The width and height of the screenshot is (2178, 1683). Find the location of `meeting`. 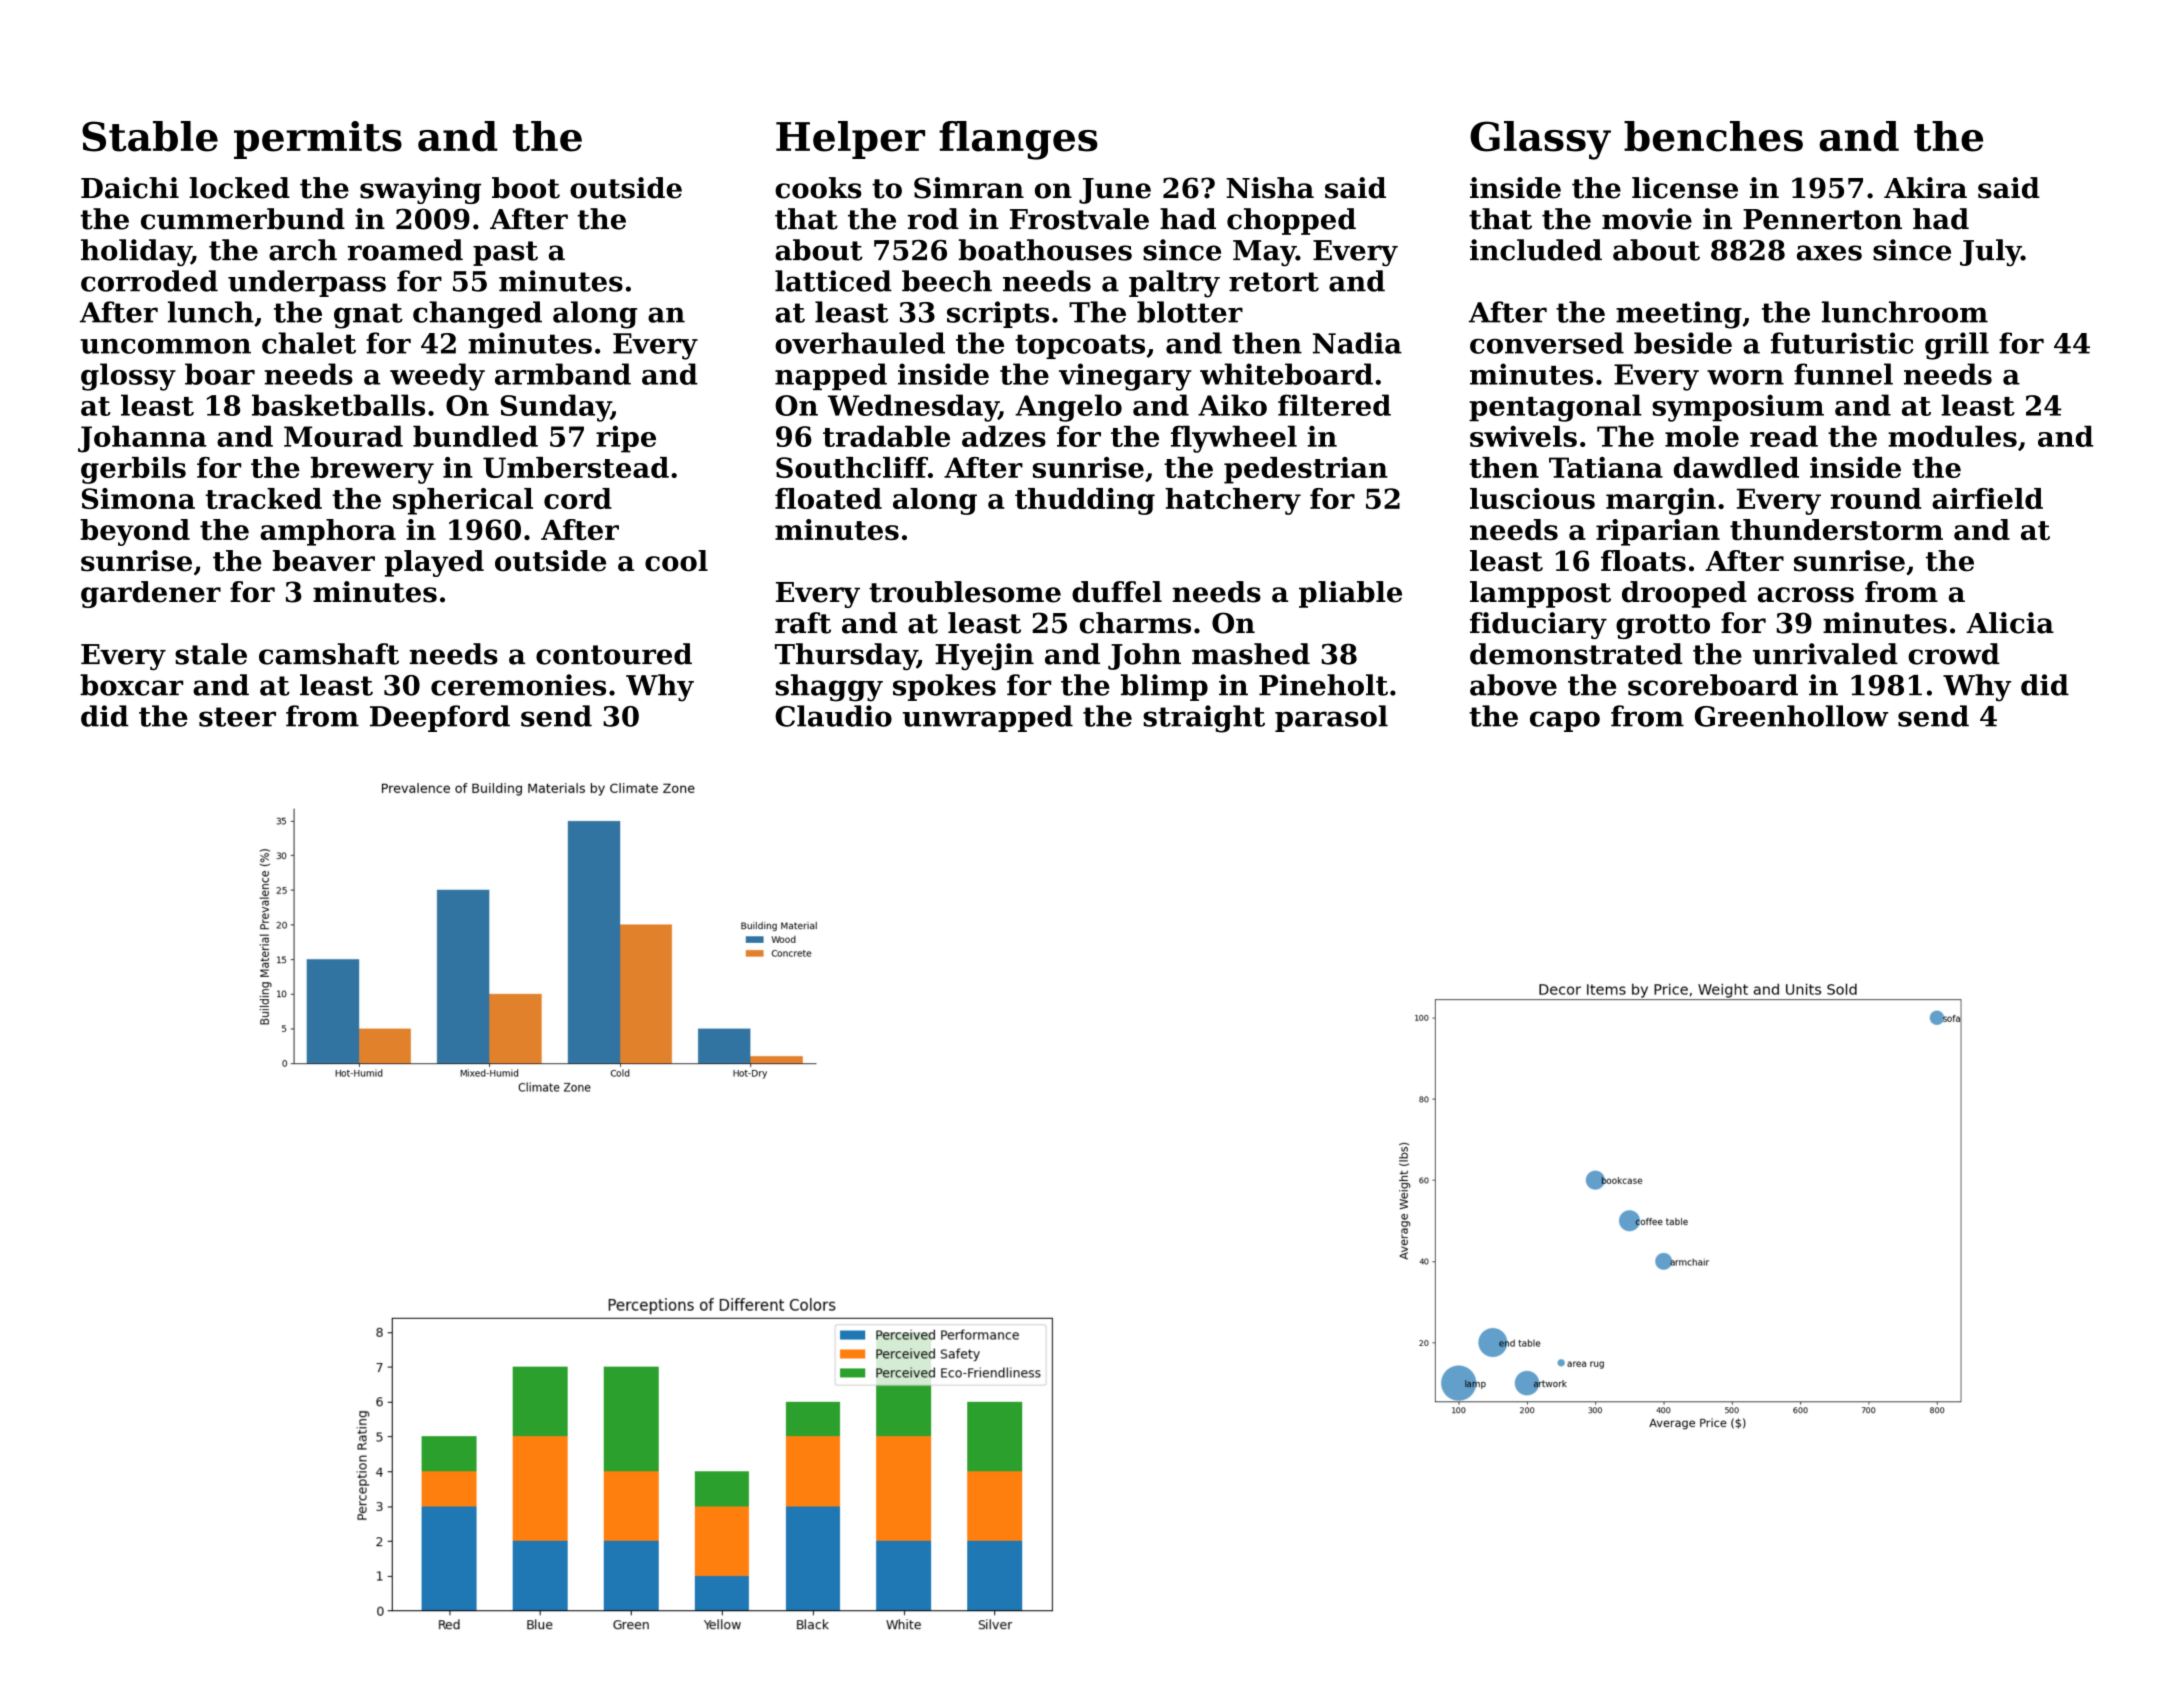

meeting is located at coordinates (1679, 315).
